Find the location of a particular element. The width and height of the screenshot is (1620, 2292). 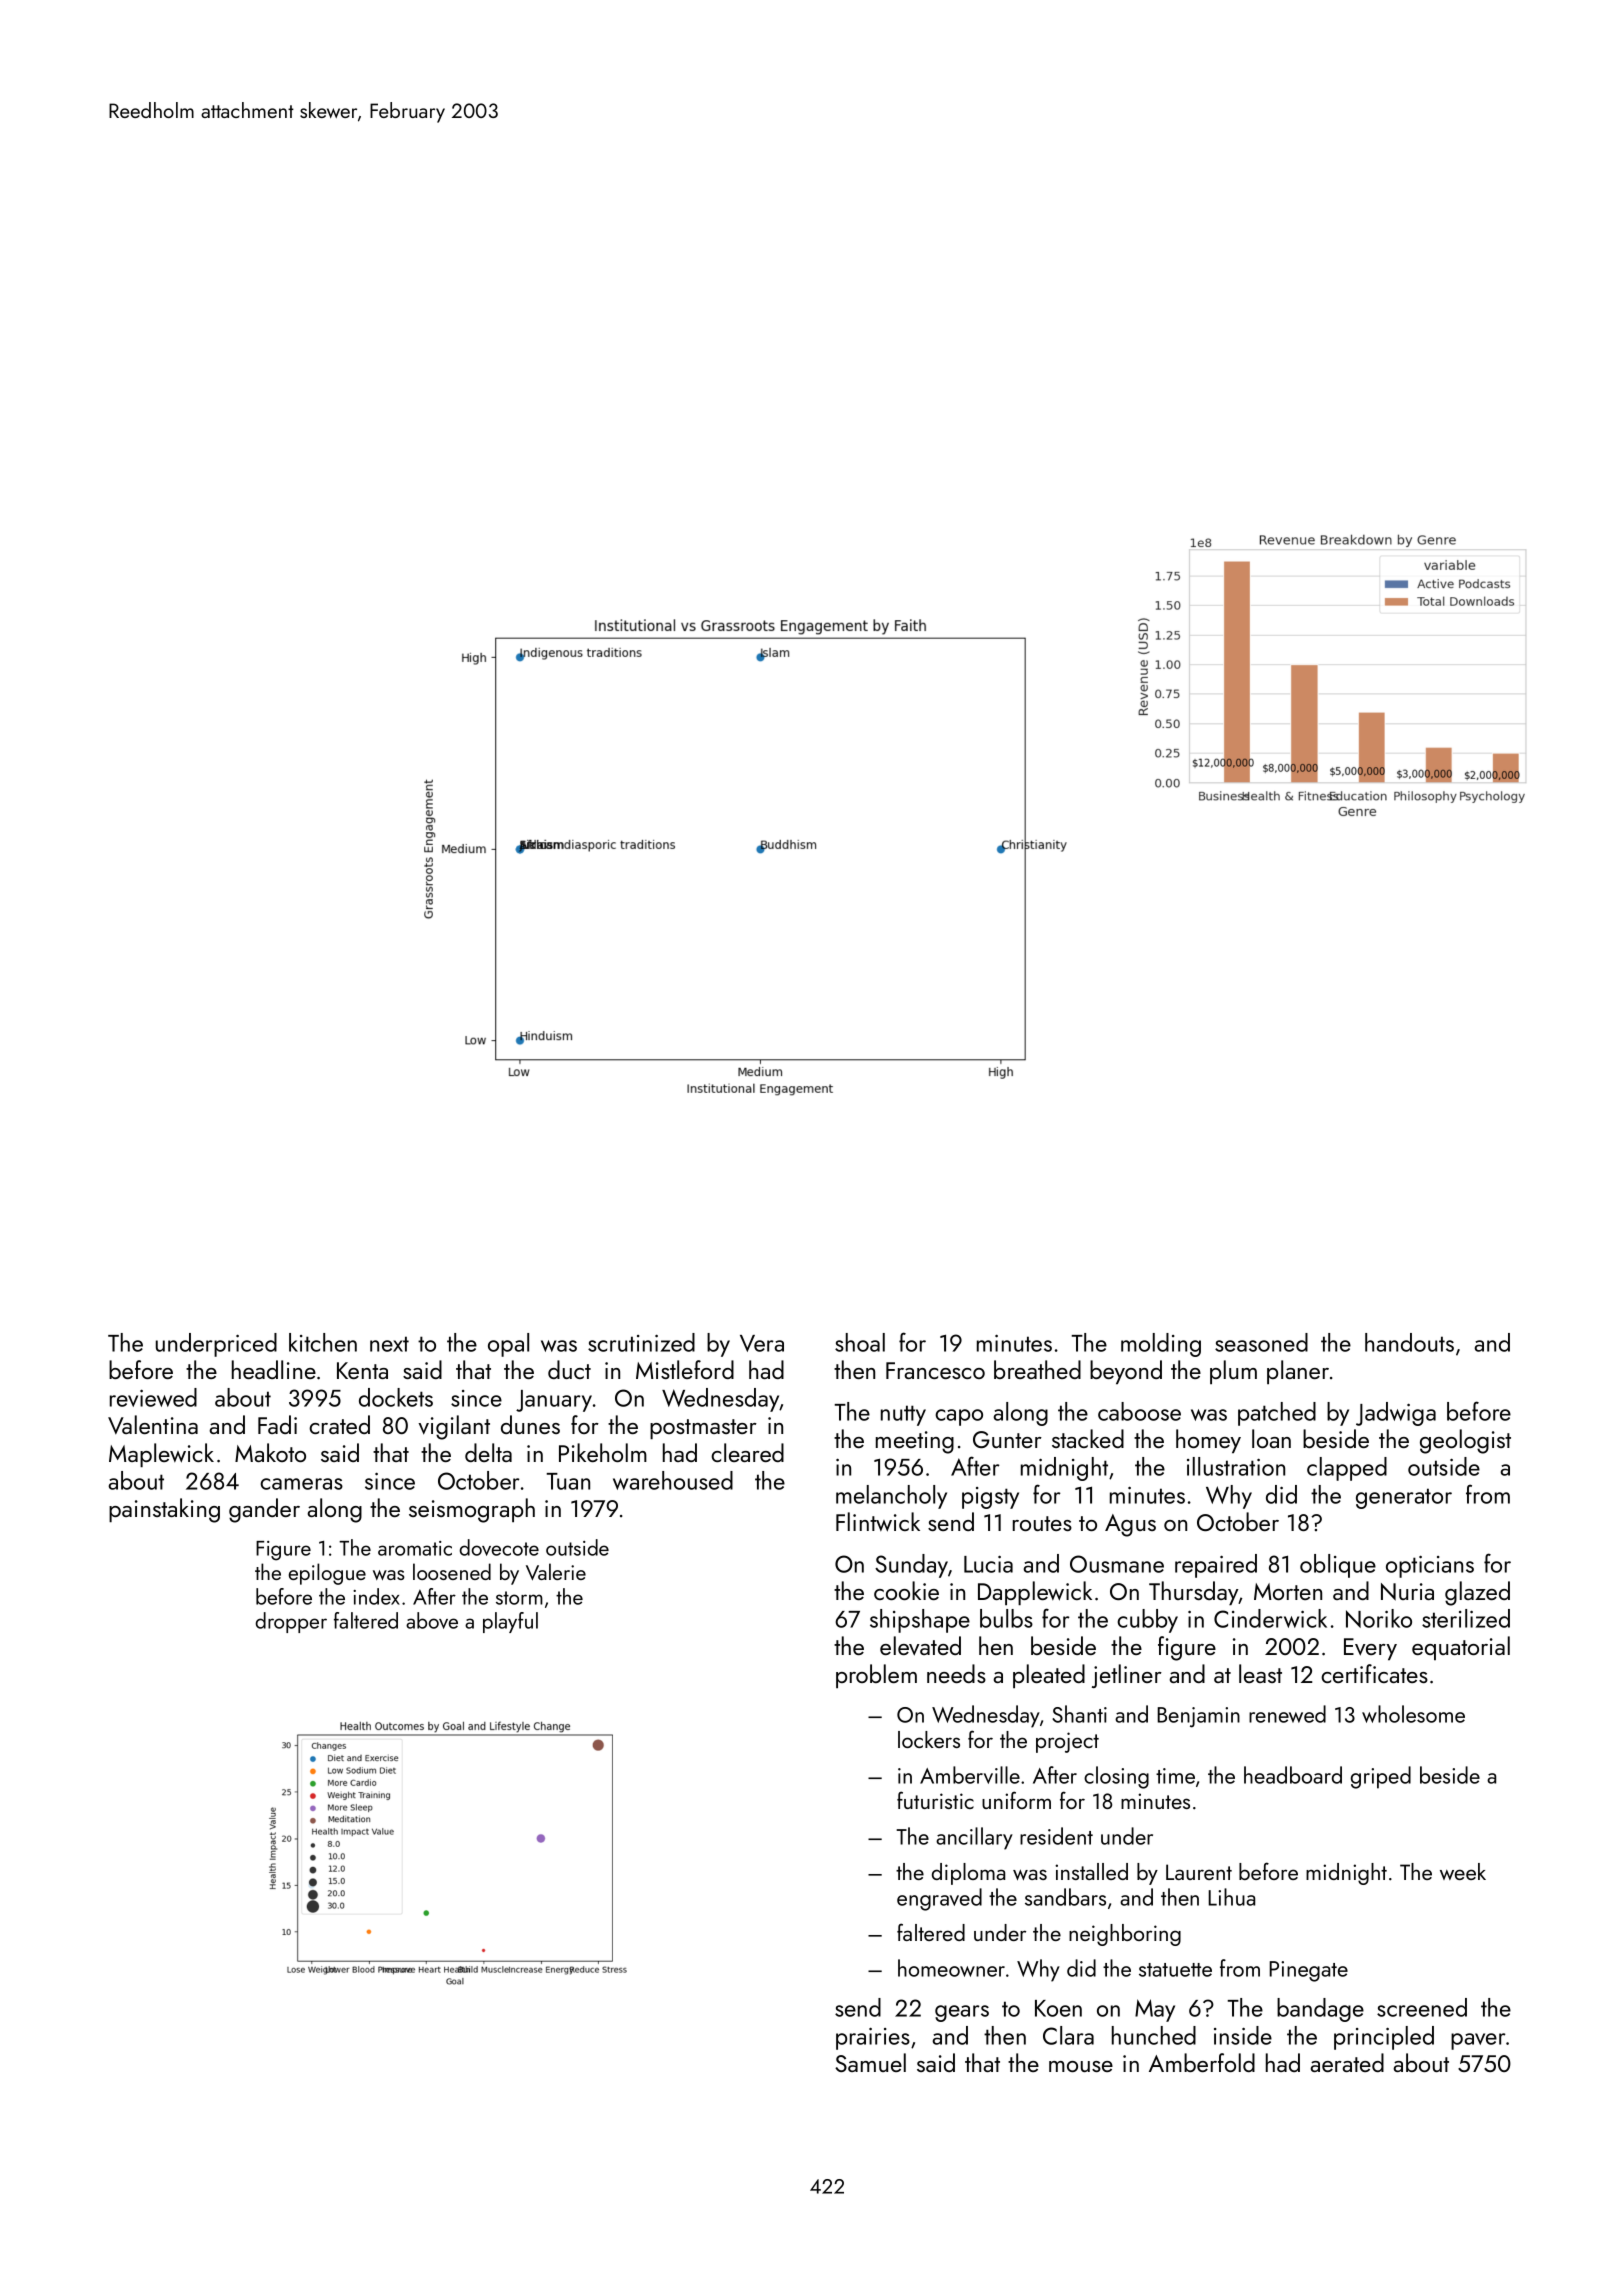

dropper is located at coordinates (291, 1622).
